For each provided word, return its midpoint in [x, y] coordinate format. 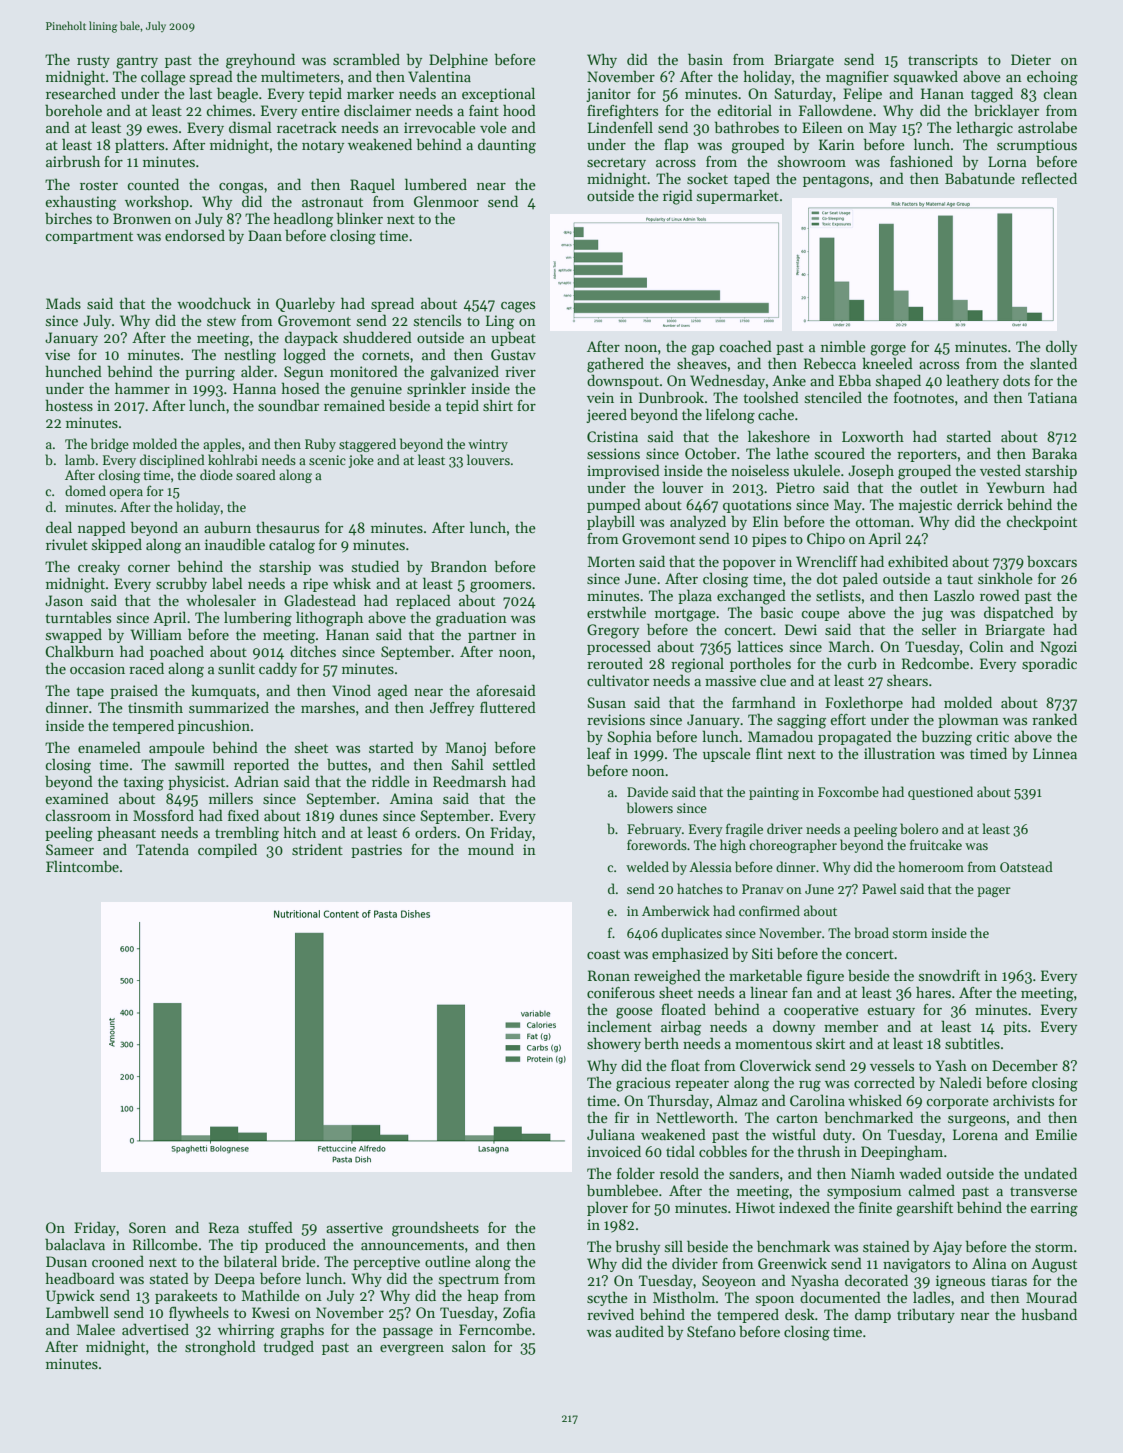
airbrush [73, 161]
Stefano [711, 1331]
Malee [96, 1329]
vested [1000, 470]
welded [647, 866]
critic [993, 736]
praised [134, 691]
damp [873, 1315]
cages [518, 307]
